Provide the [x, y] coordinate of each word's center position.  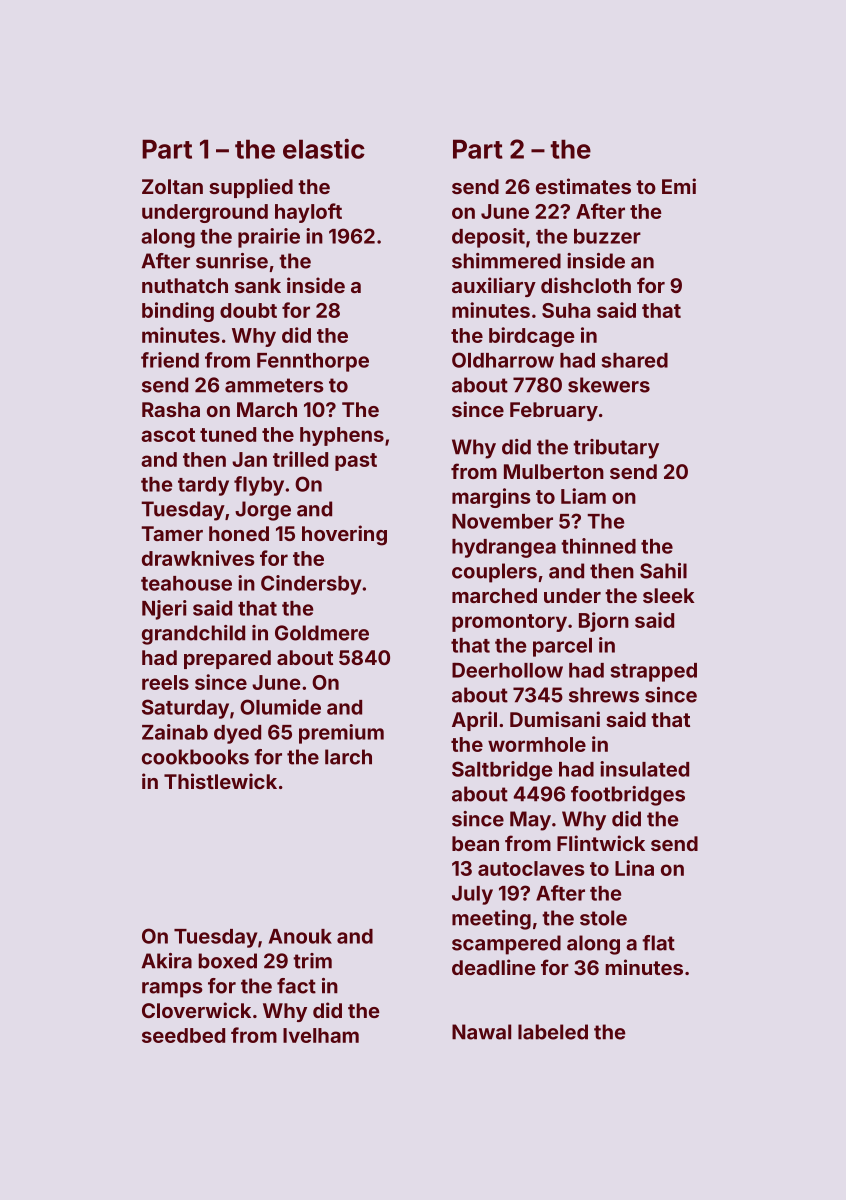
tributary [616, 449]
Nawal [481, 1032]
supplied [251, 188]
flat [658, 943]
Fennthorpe [313, 362]
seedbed [183, 1035]
